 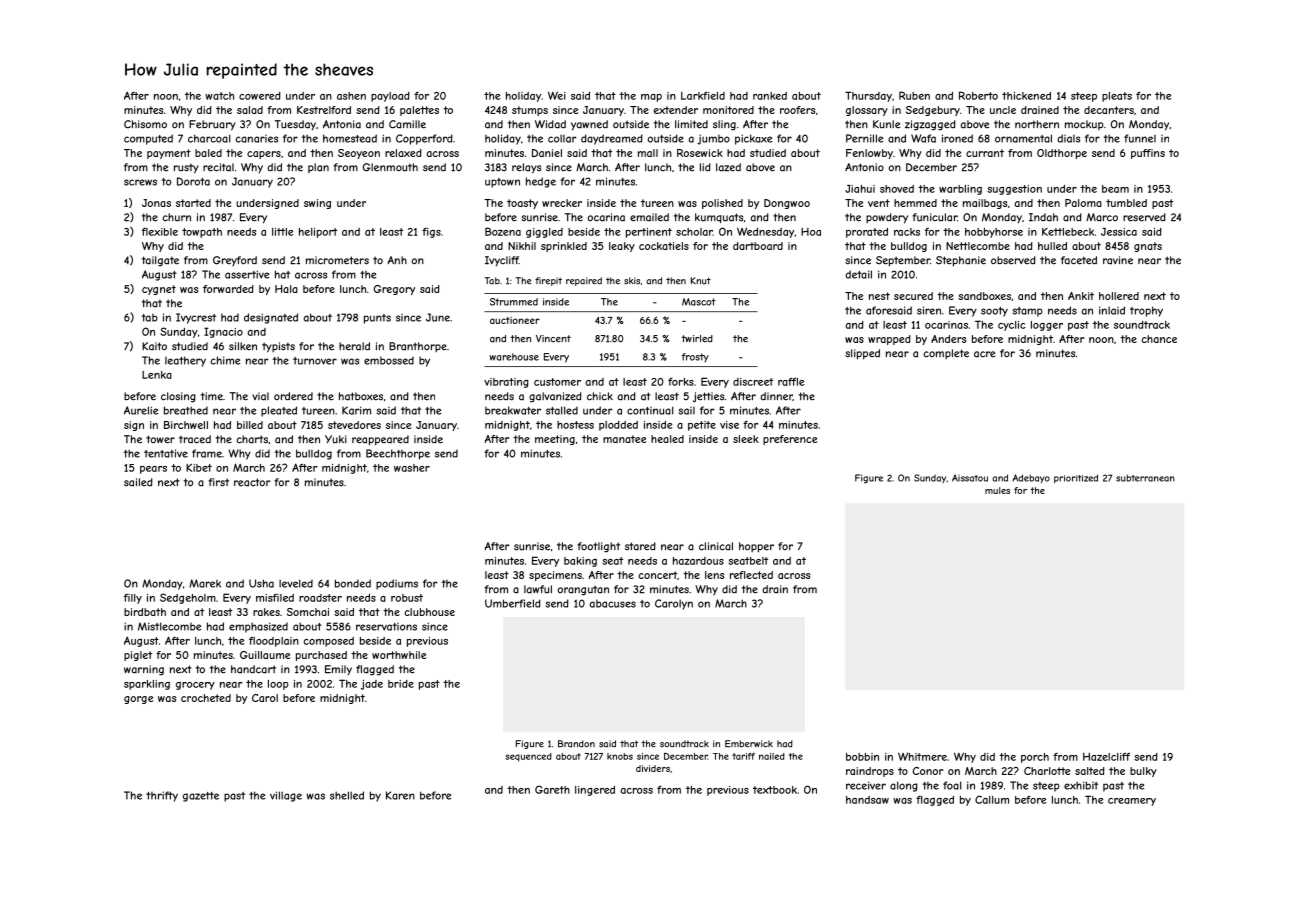 What do you see at coordinates (1068, 138) in the image?
I see `dials` at bounding box center [1068, 138].
